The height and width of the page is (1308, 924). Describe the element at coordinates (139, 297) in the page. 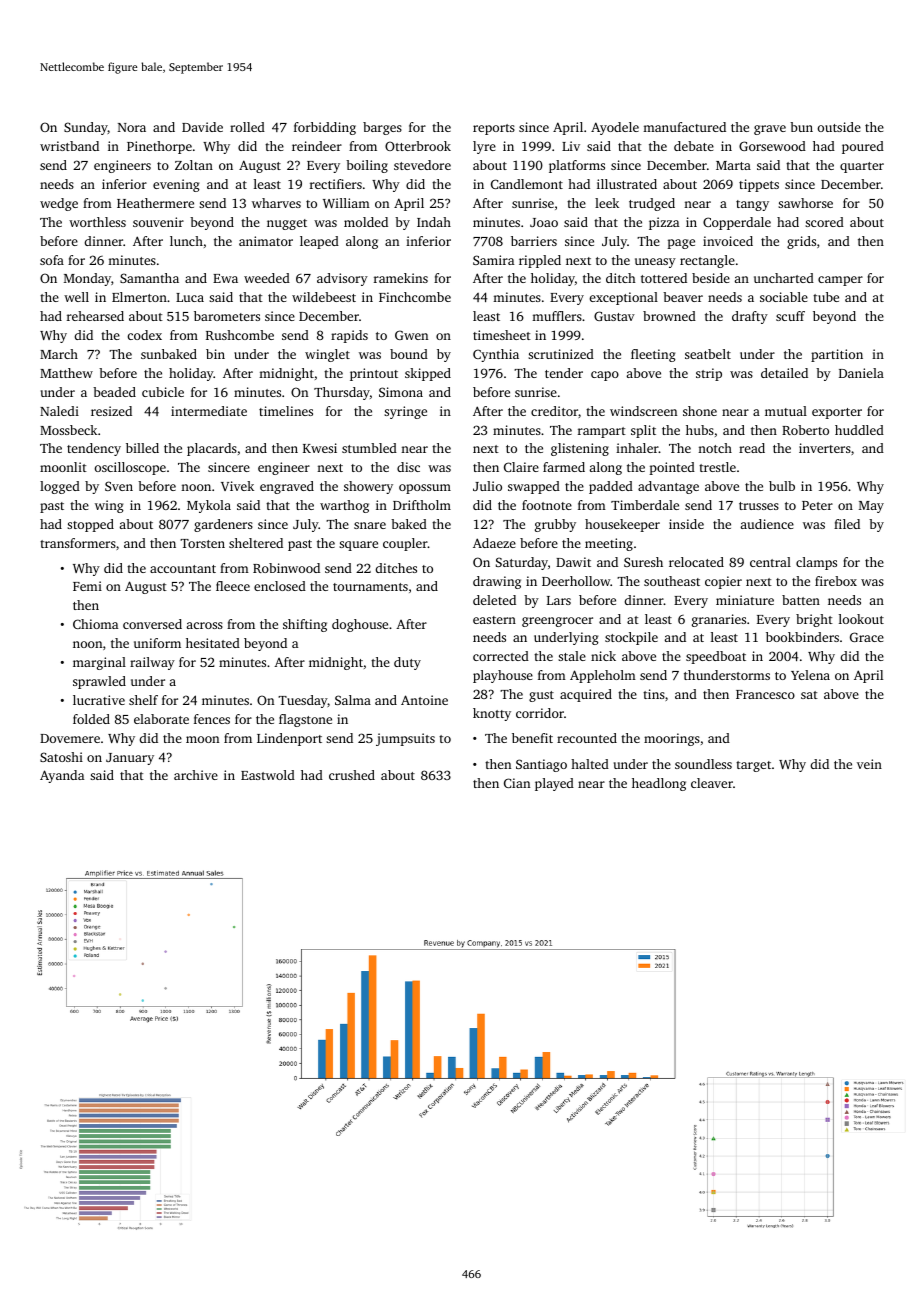

I see `Elmerton` at that location.
